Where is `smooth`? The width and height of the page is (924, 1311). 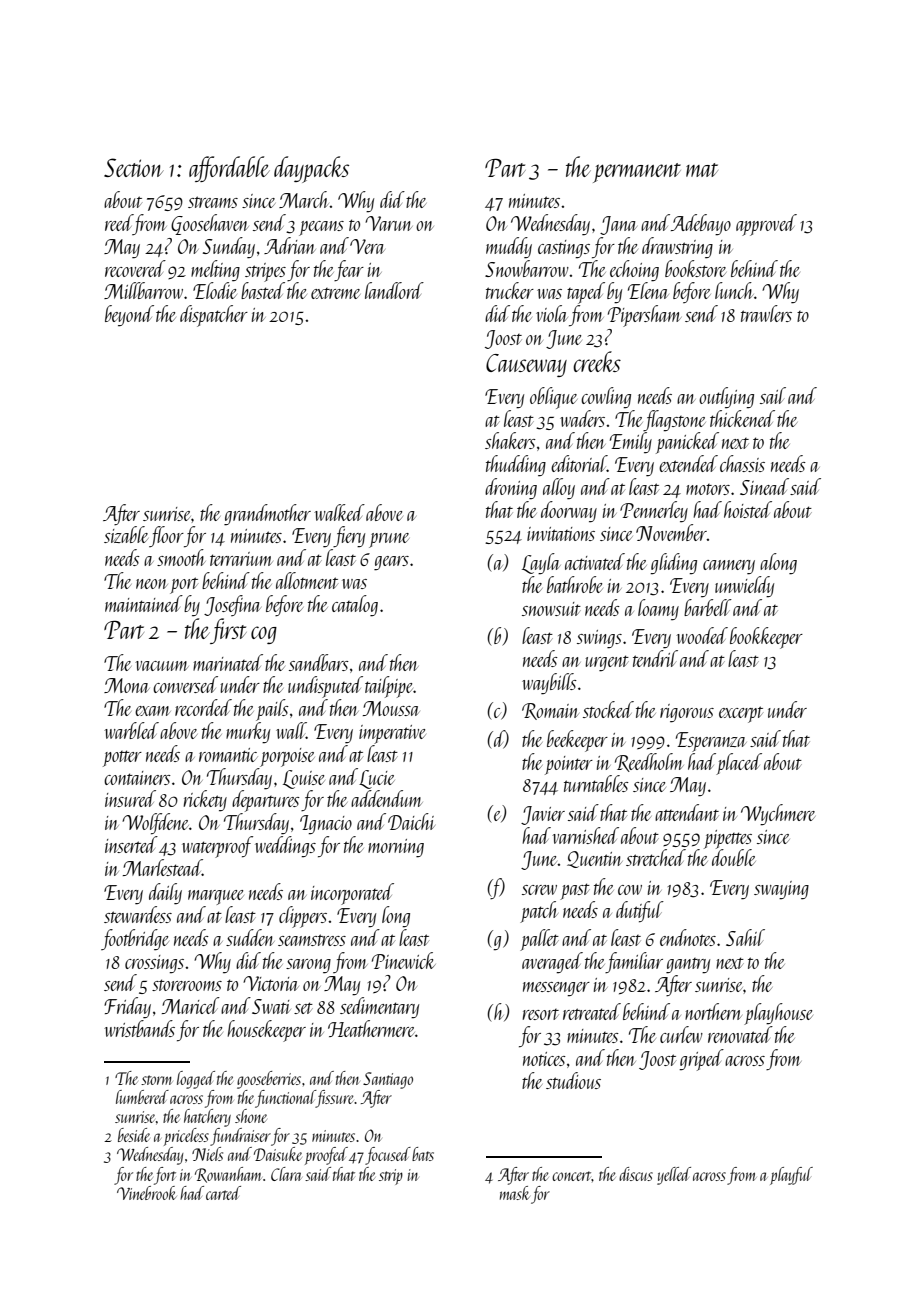
smooth is located at coordinates (181, 557).
